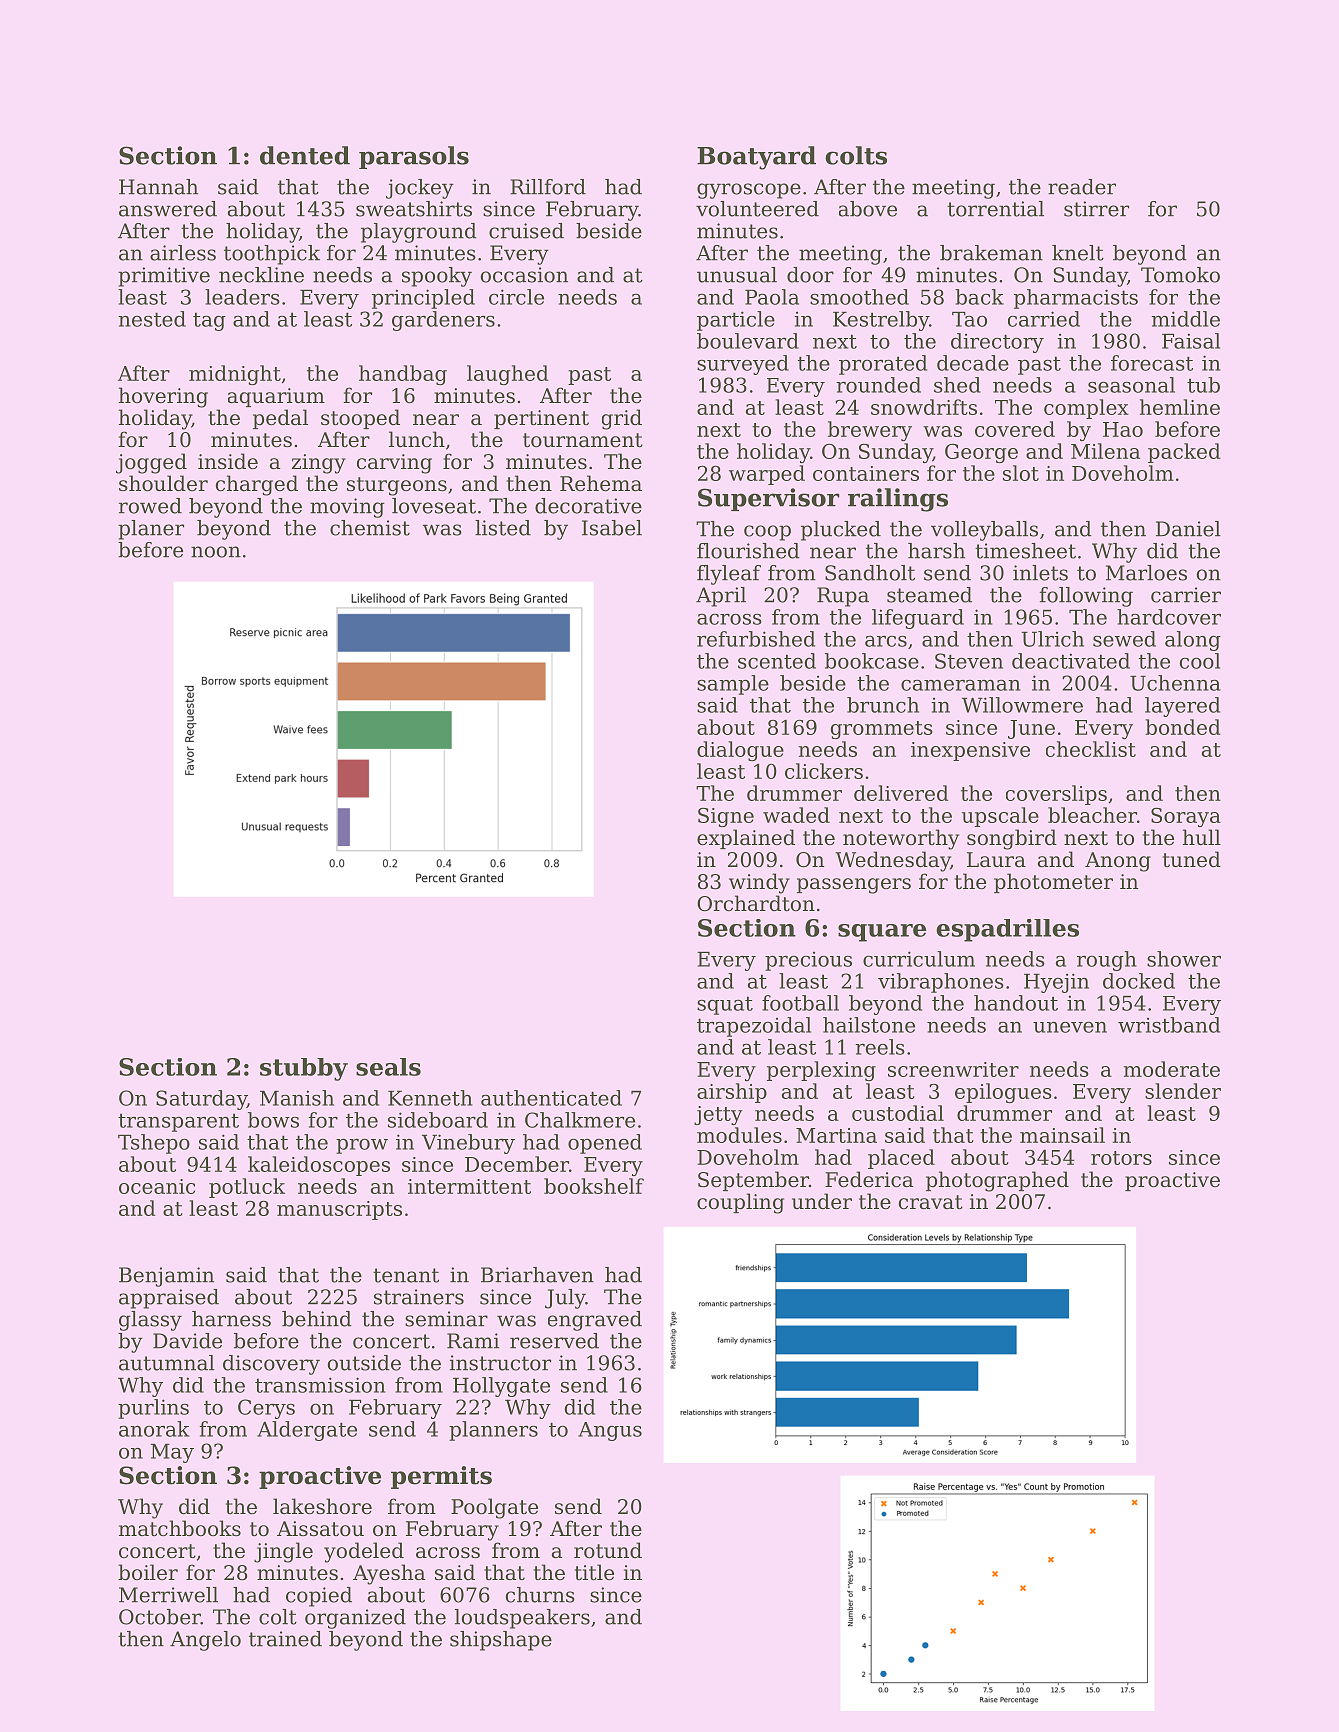 This page has width=1339, height=1732. I want to click on volunteered, so click(757, 209).
